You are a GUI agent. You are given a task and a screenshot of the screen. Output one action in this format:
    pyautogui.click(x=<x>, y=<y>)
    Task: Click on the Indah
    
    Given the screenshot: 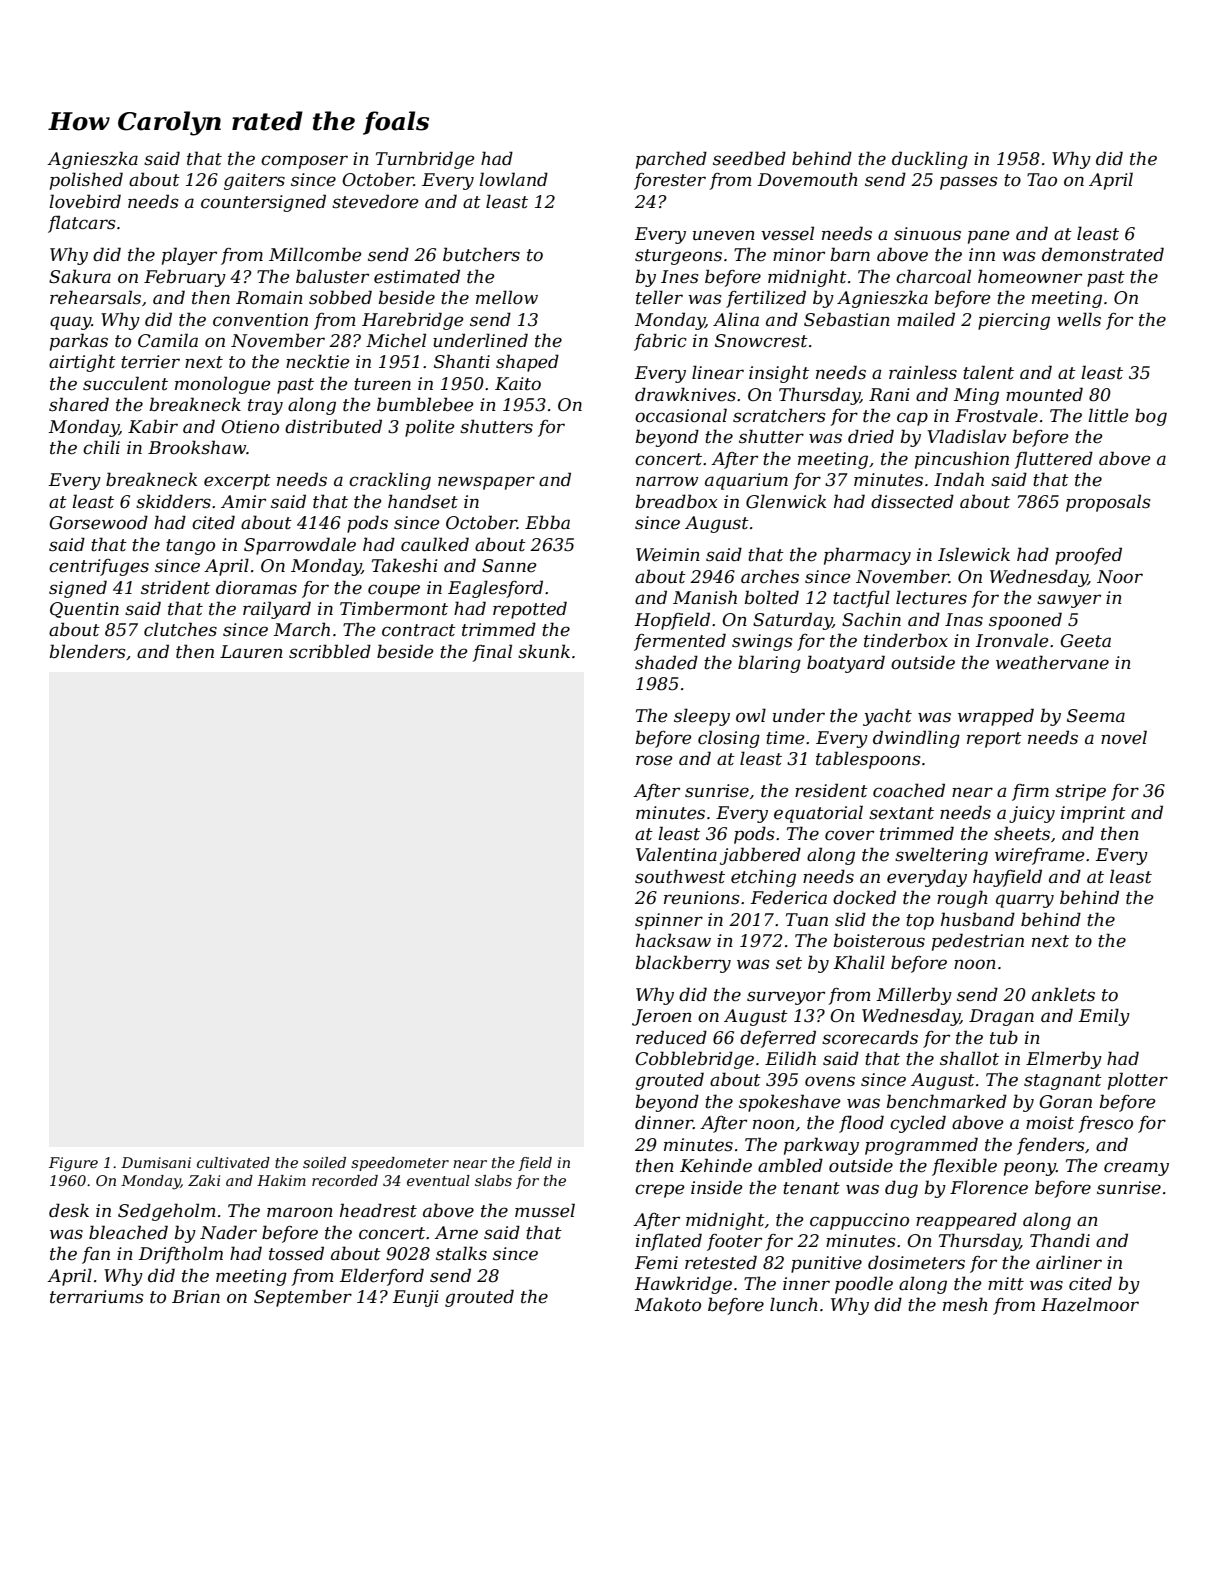 What is the action you would take?
    pyautogui.click(x=959, y=479)
